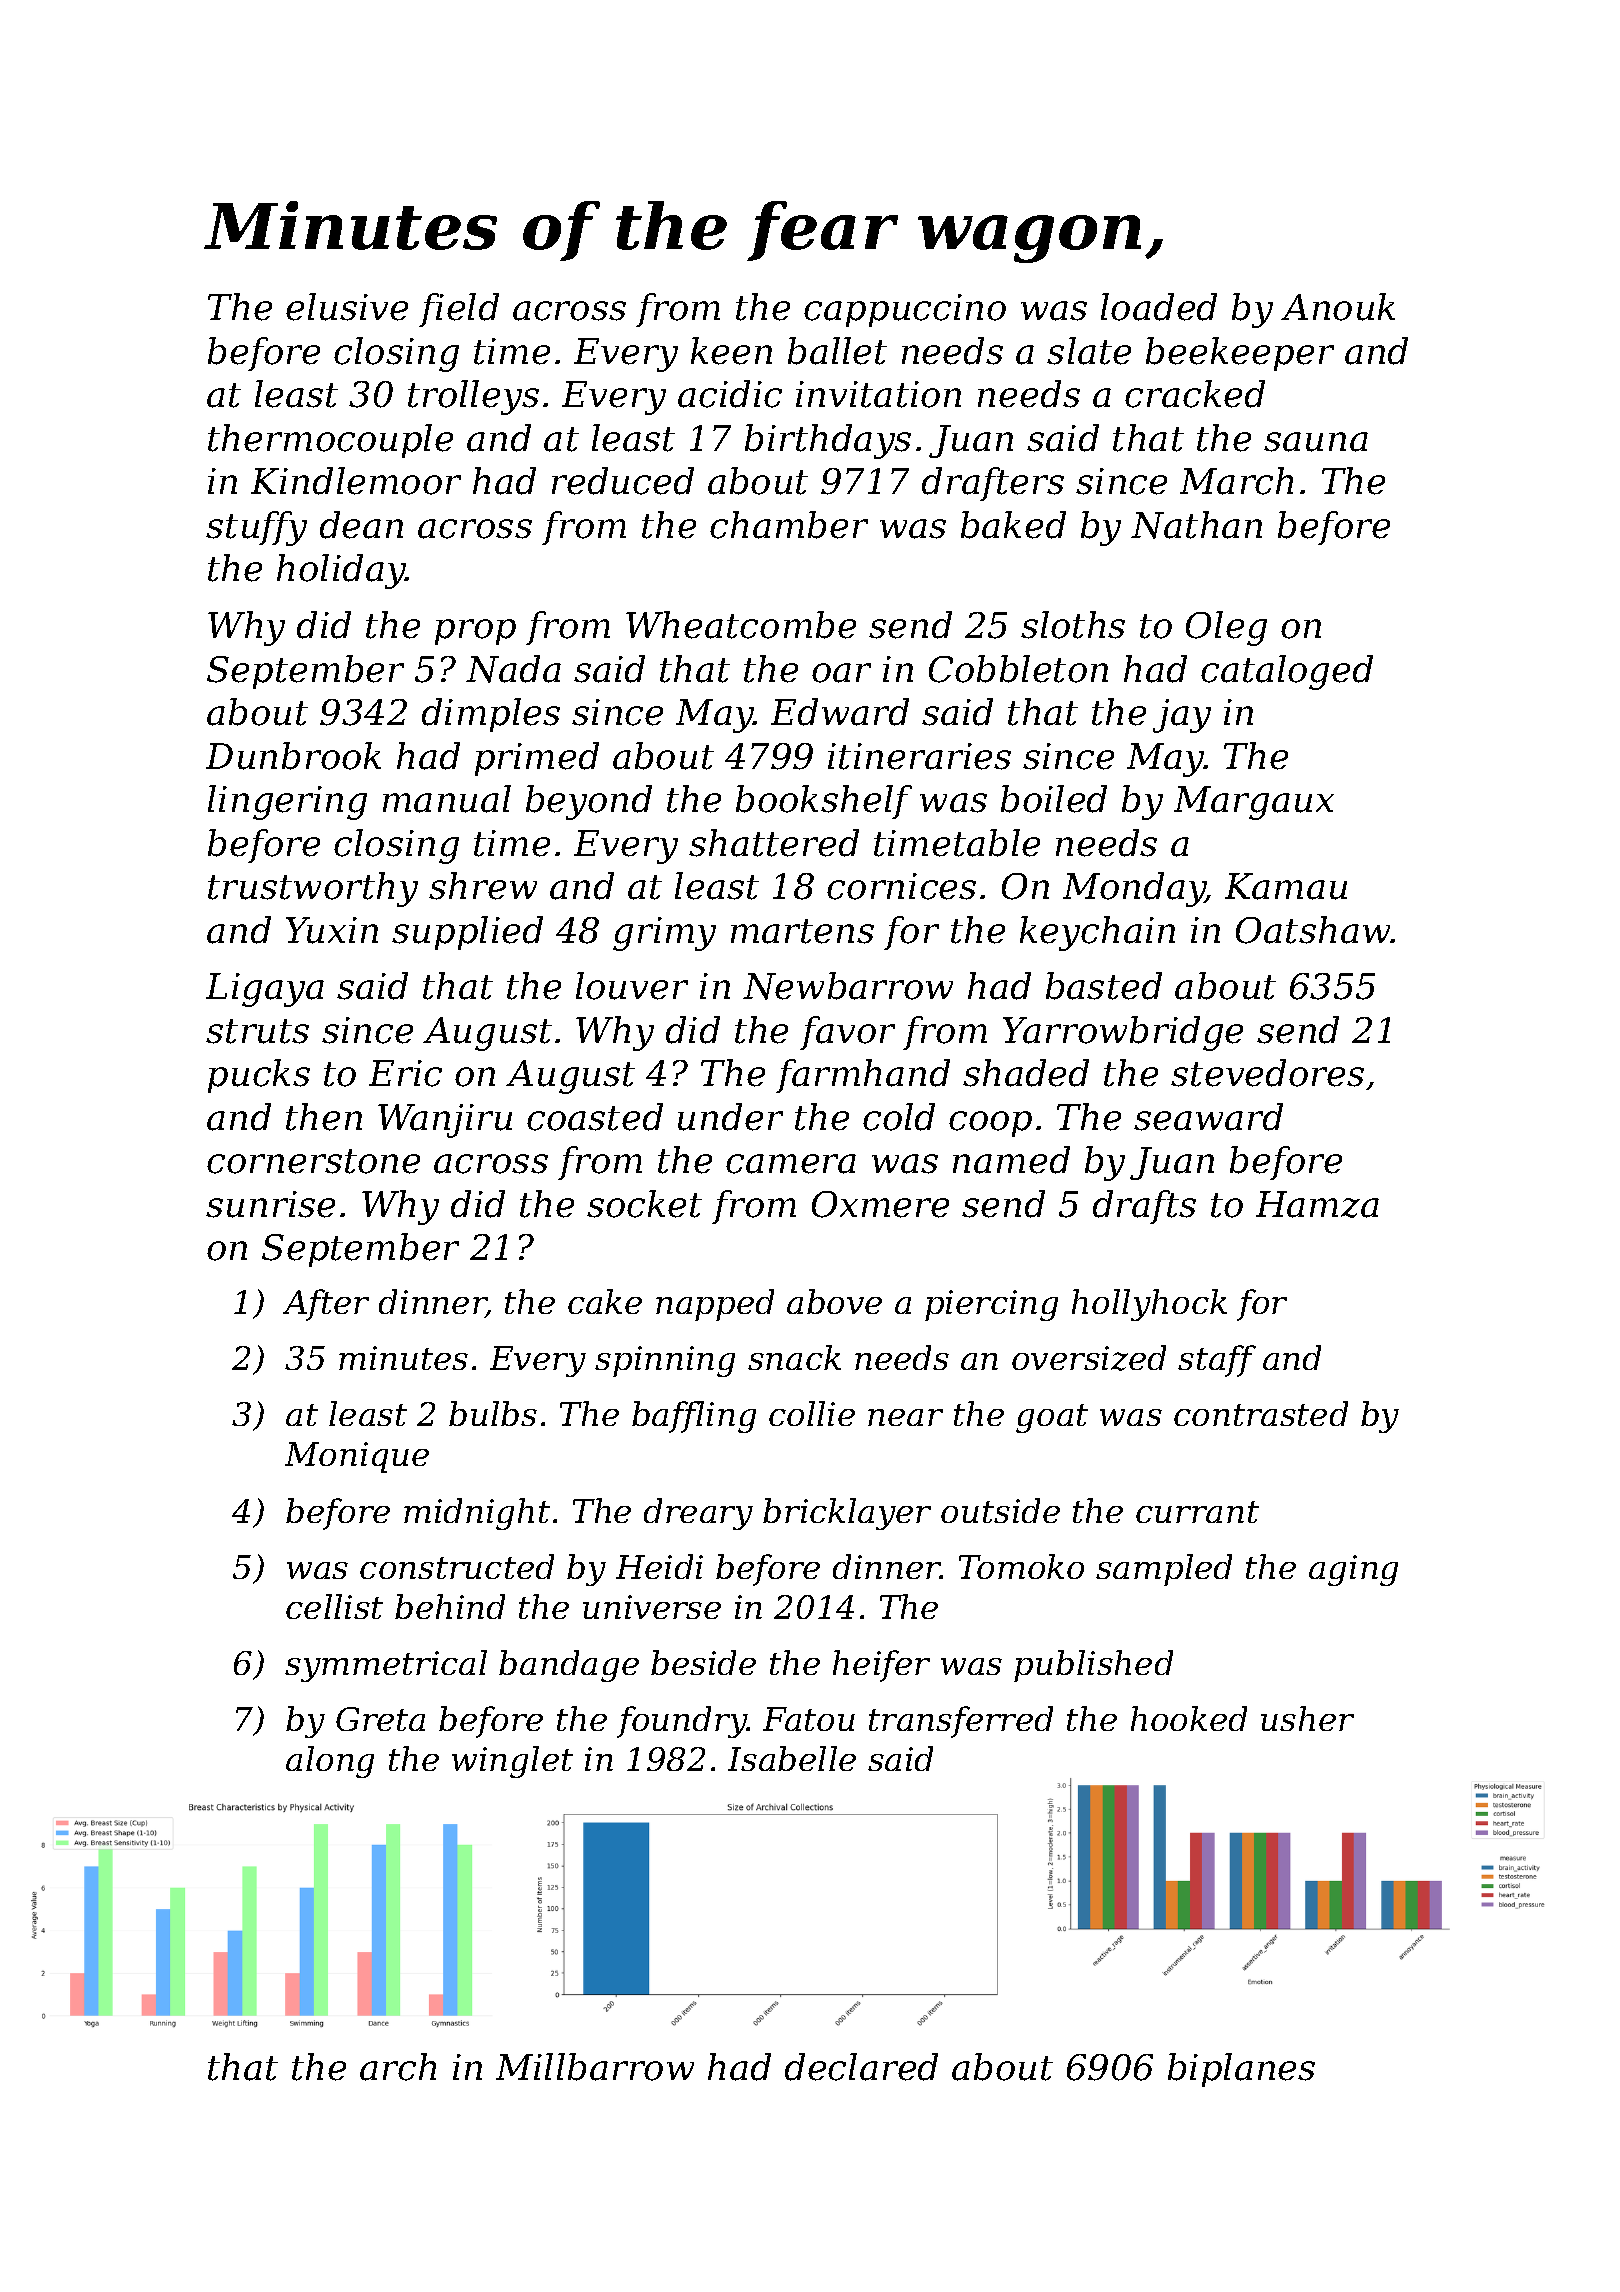  I want to click on aging, so click(1353, 1570).
